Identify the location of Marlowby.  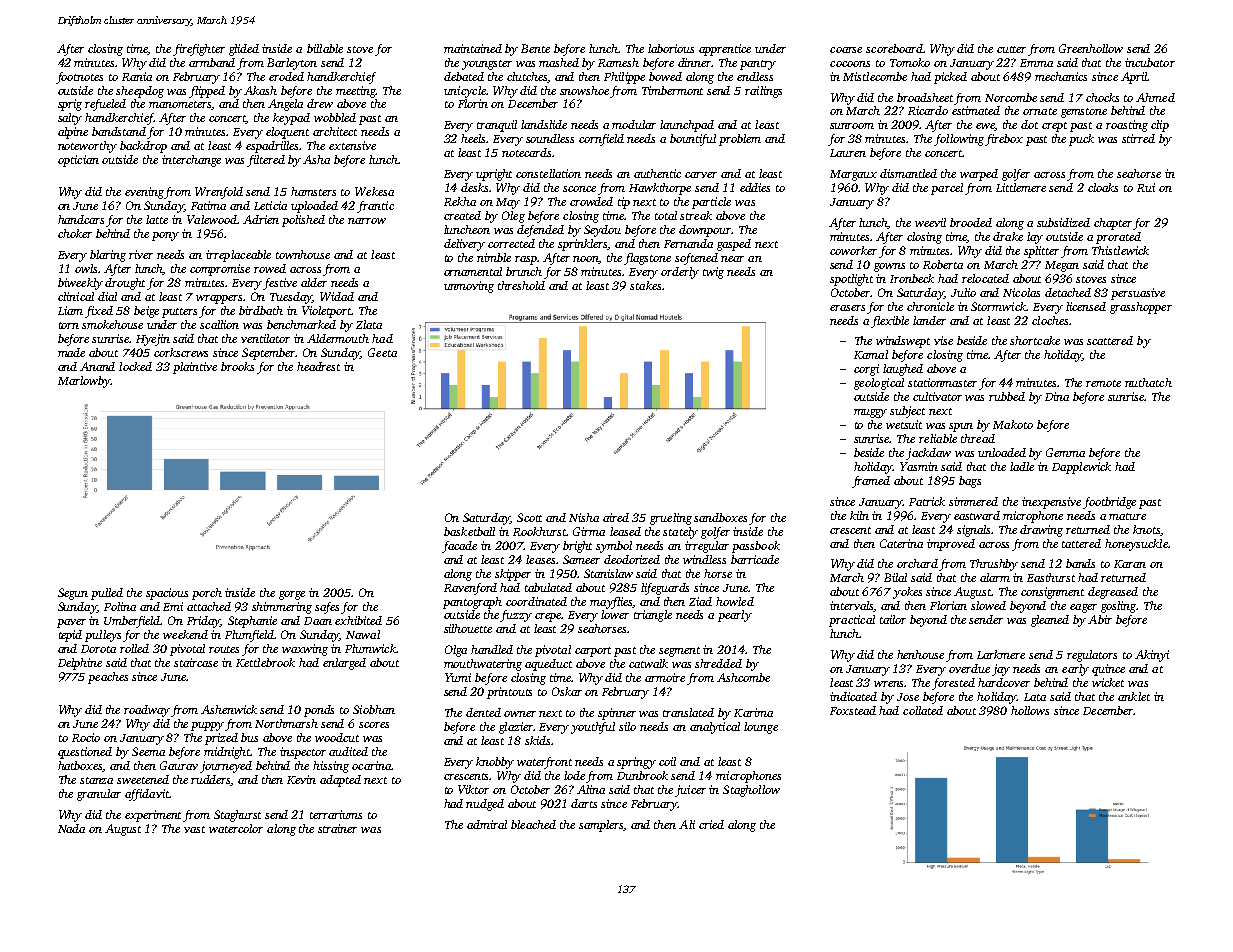
(84, 382).
